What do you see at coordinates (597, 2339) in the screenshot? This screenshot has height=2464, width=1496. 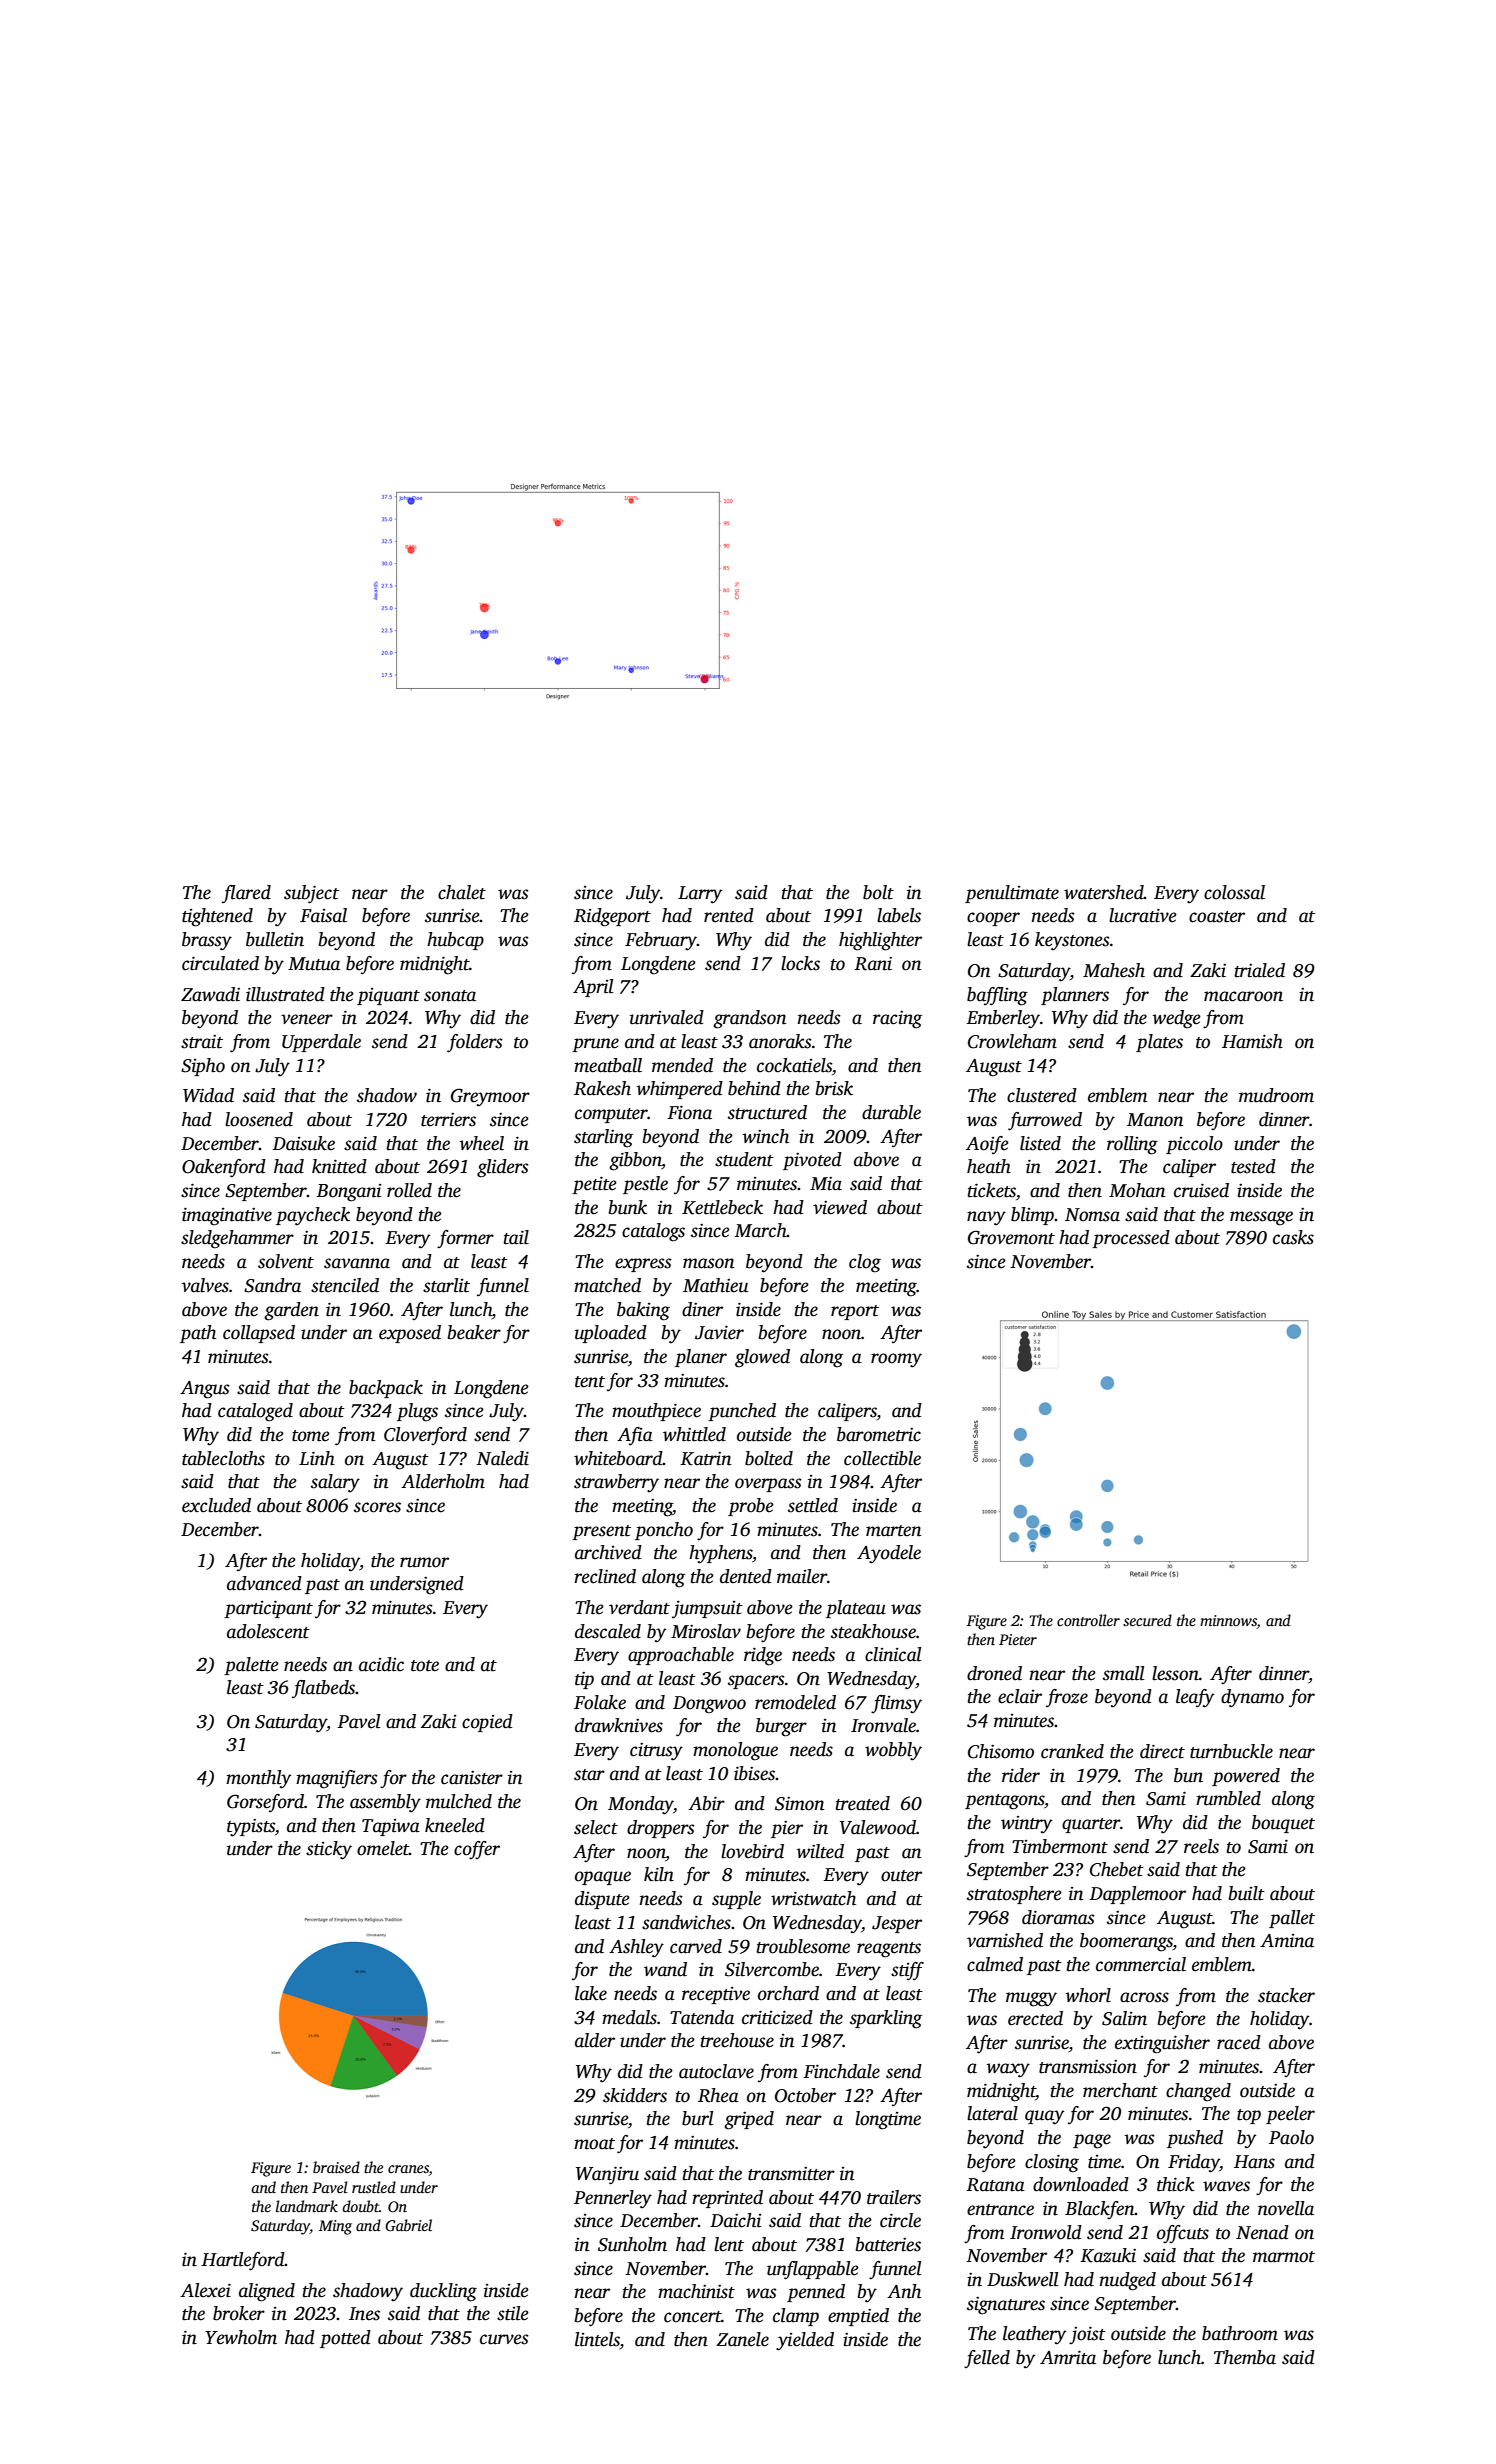 I see `lintels` at bounding box center [597, 2339].
